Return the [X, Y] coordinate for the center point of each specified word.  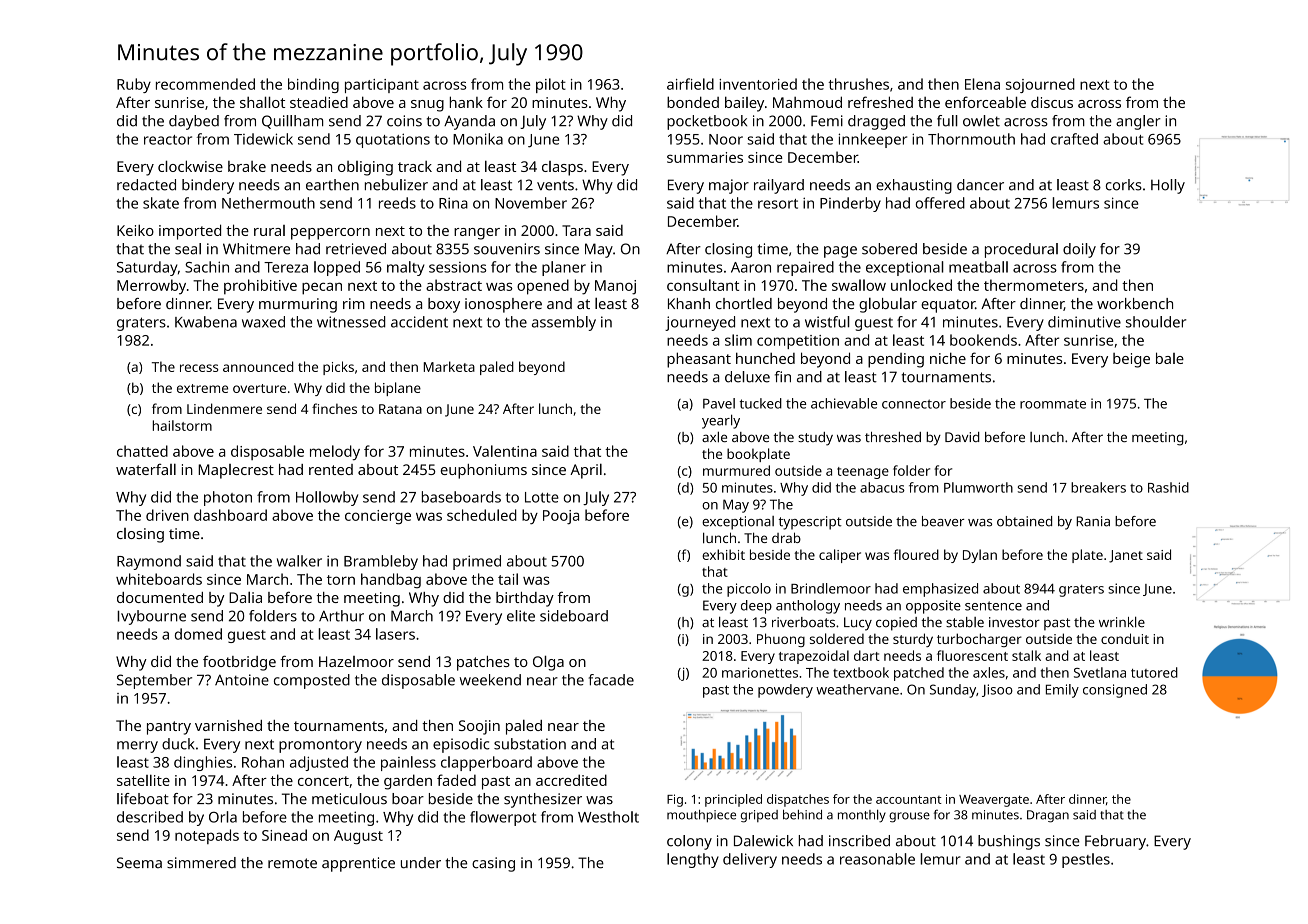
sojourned [1040, 85]
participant [382, 86]
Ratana [400, 409]
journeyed [700, 323]
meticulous [349, 799]
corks [1124, 185]
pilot [551, 85]
